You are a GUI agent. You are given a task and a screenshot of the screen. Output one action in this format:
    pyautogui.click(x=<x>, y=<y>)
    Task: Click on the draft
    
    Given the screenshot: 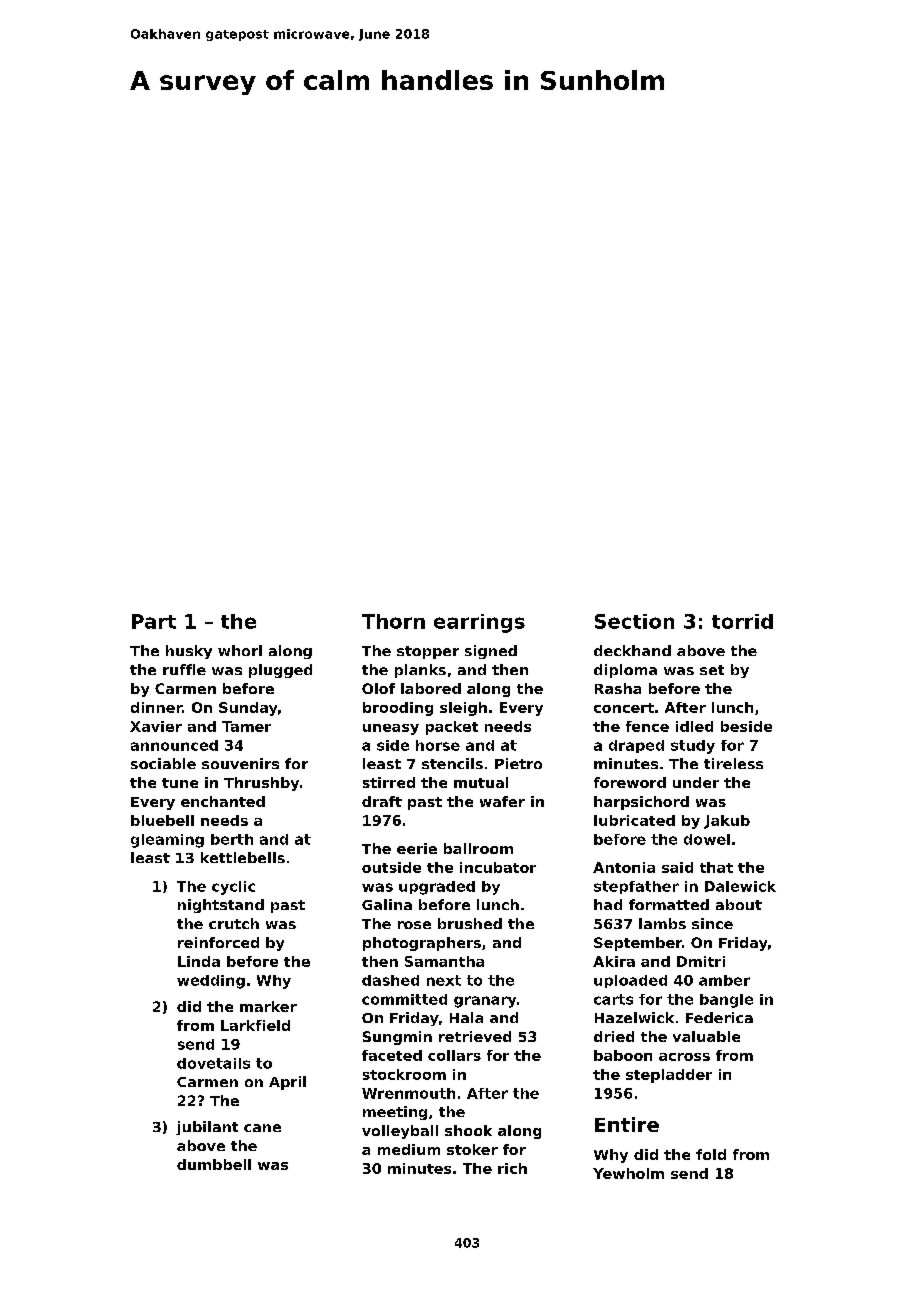 What is the action you would take?
    pyautogui.click(x=382, y=801)
